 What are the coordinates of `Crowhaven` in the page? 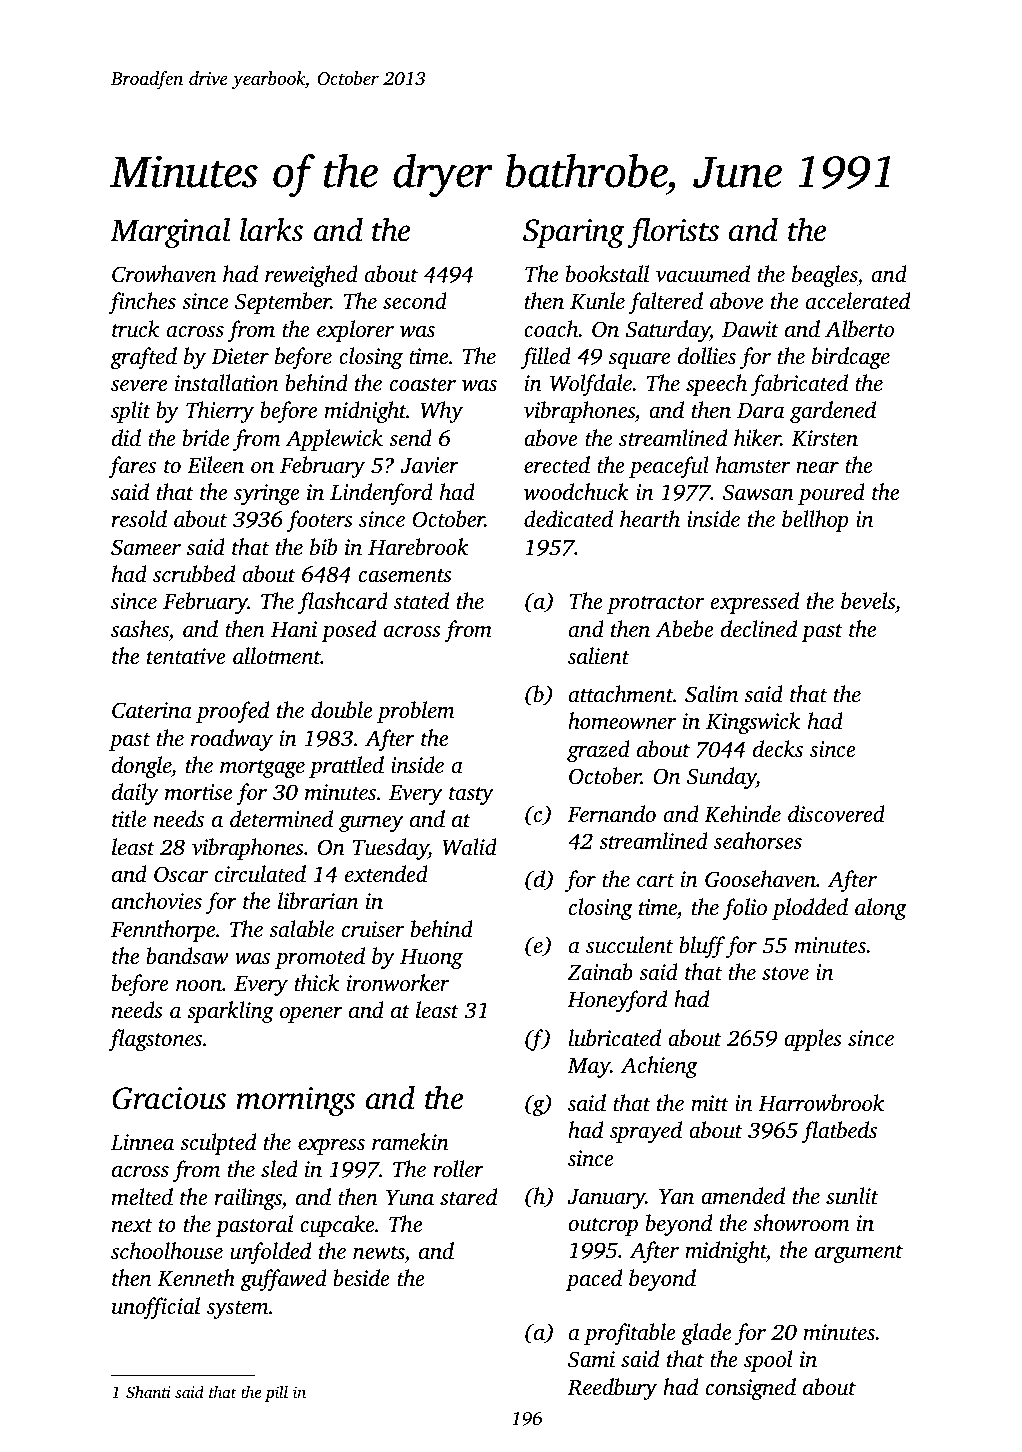 It's located at (164, 274).
